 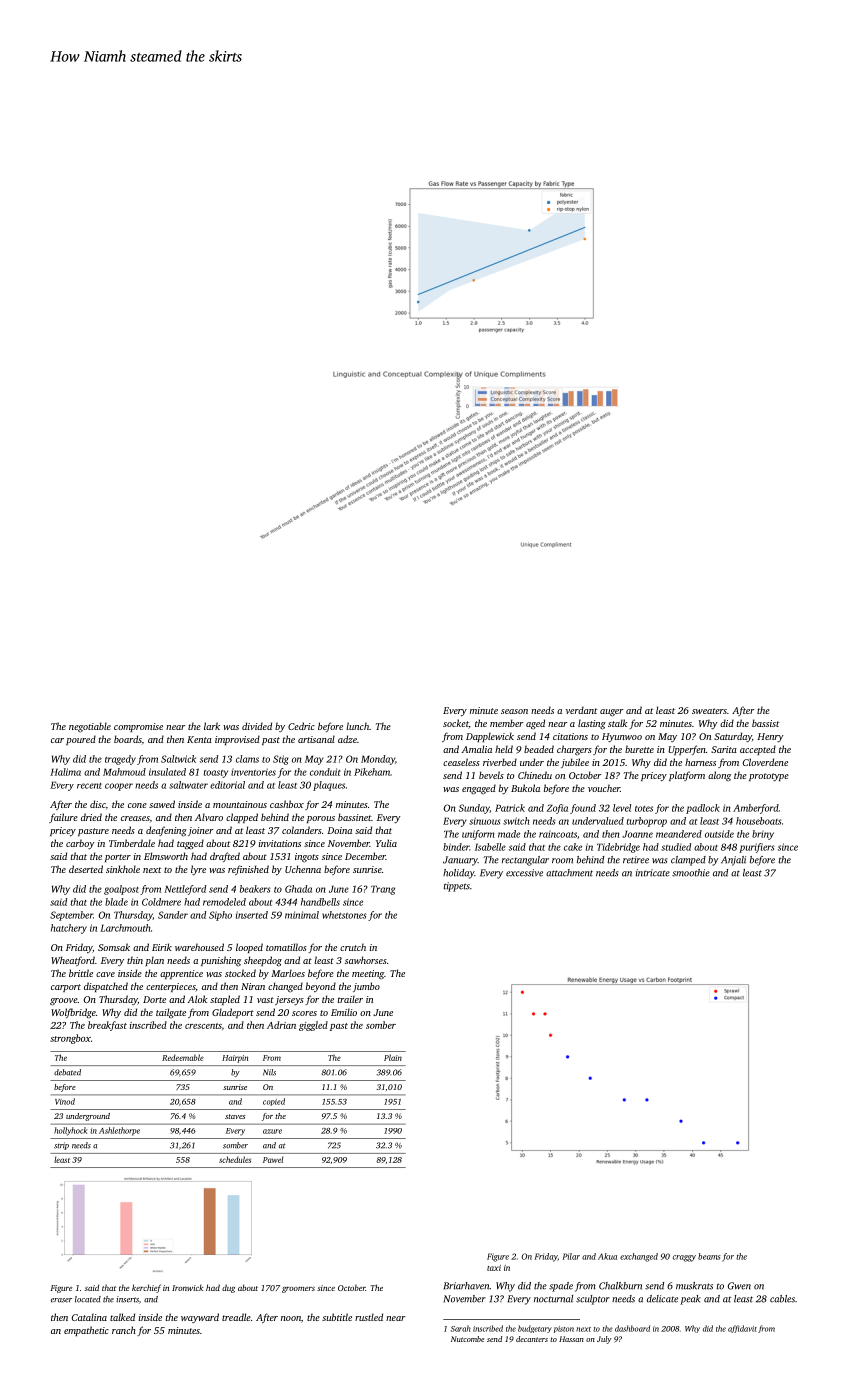 What do you see at coordinates (257, 726) in the image?
I see `divided` at bounding box center [257, 726].
